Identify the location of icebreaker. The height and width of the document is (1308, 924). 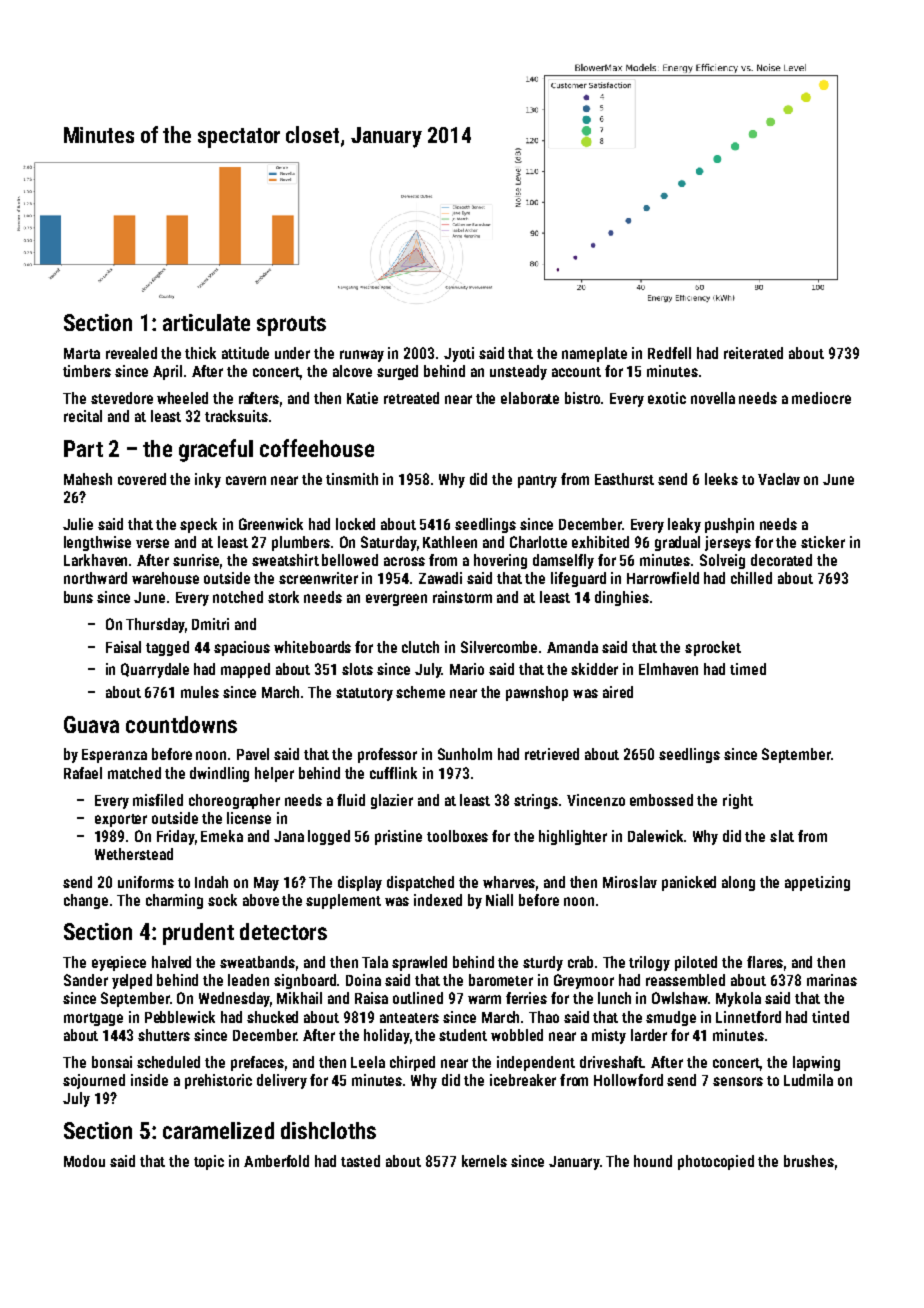
(523, 1080).
